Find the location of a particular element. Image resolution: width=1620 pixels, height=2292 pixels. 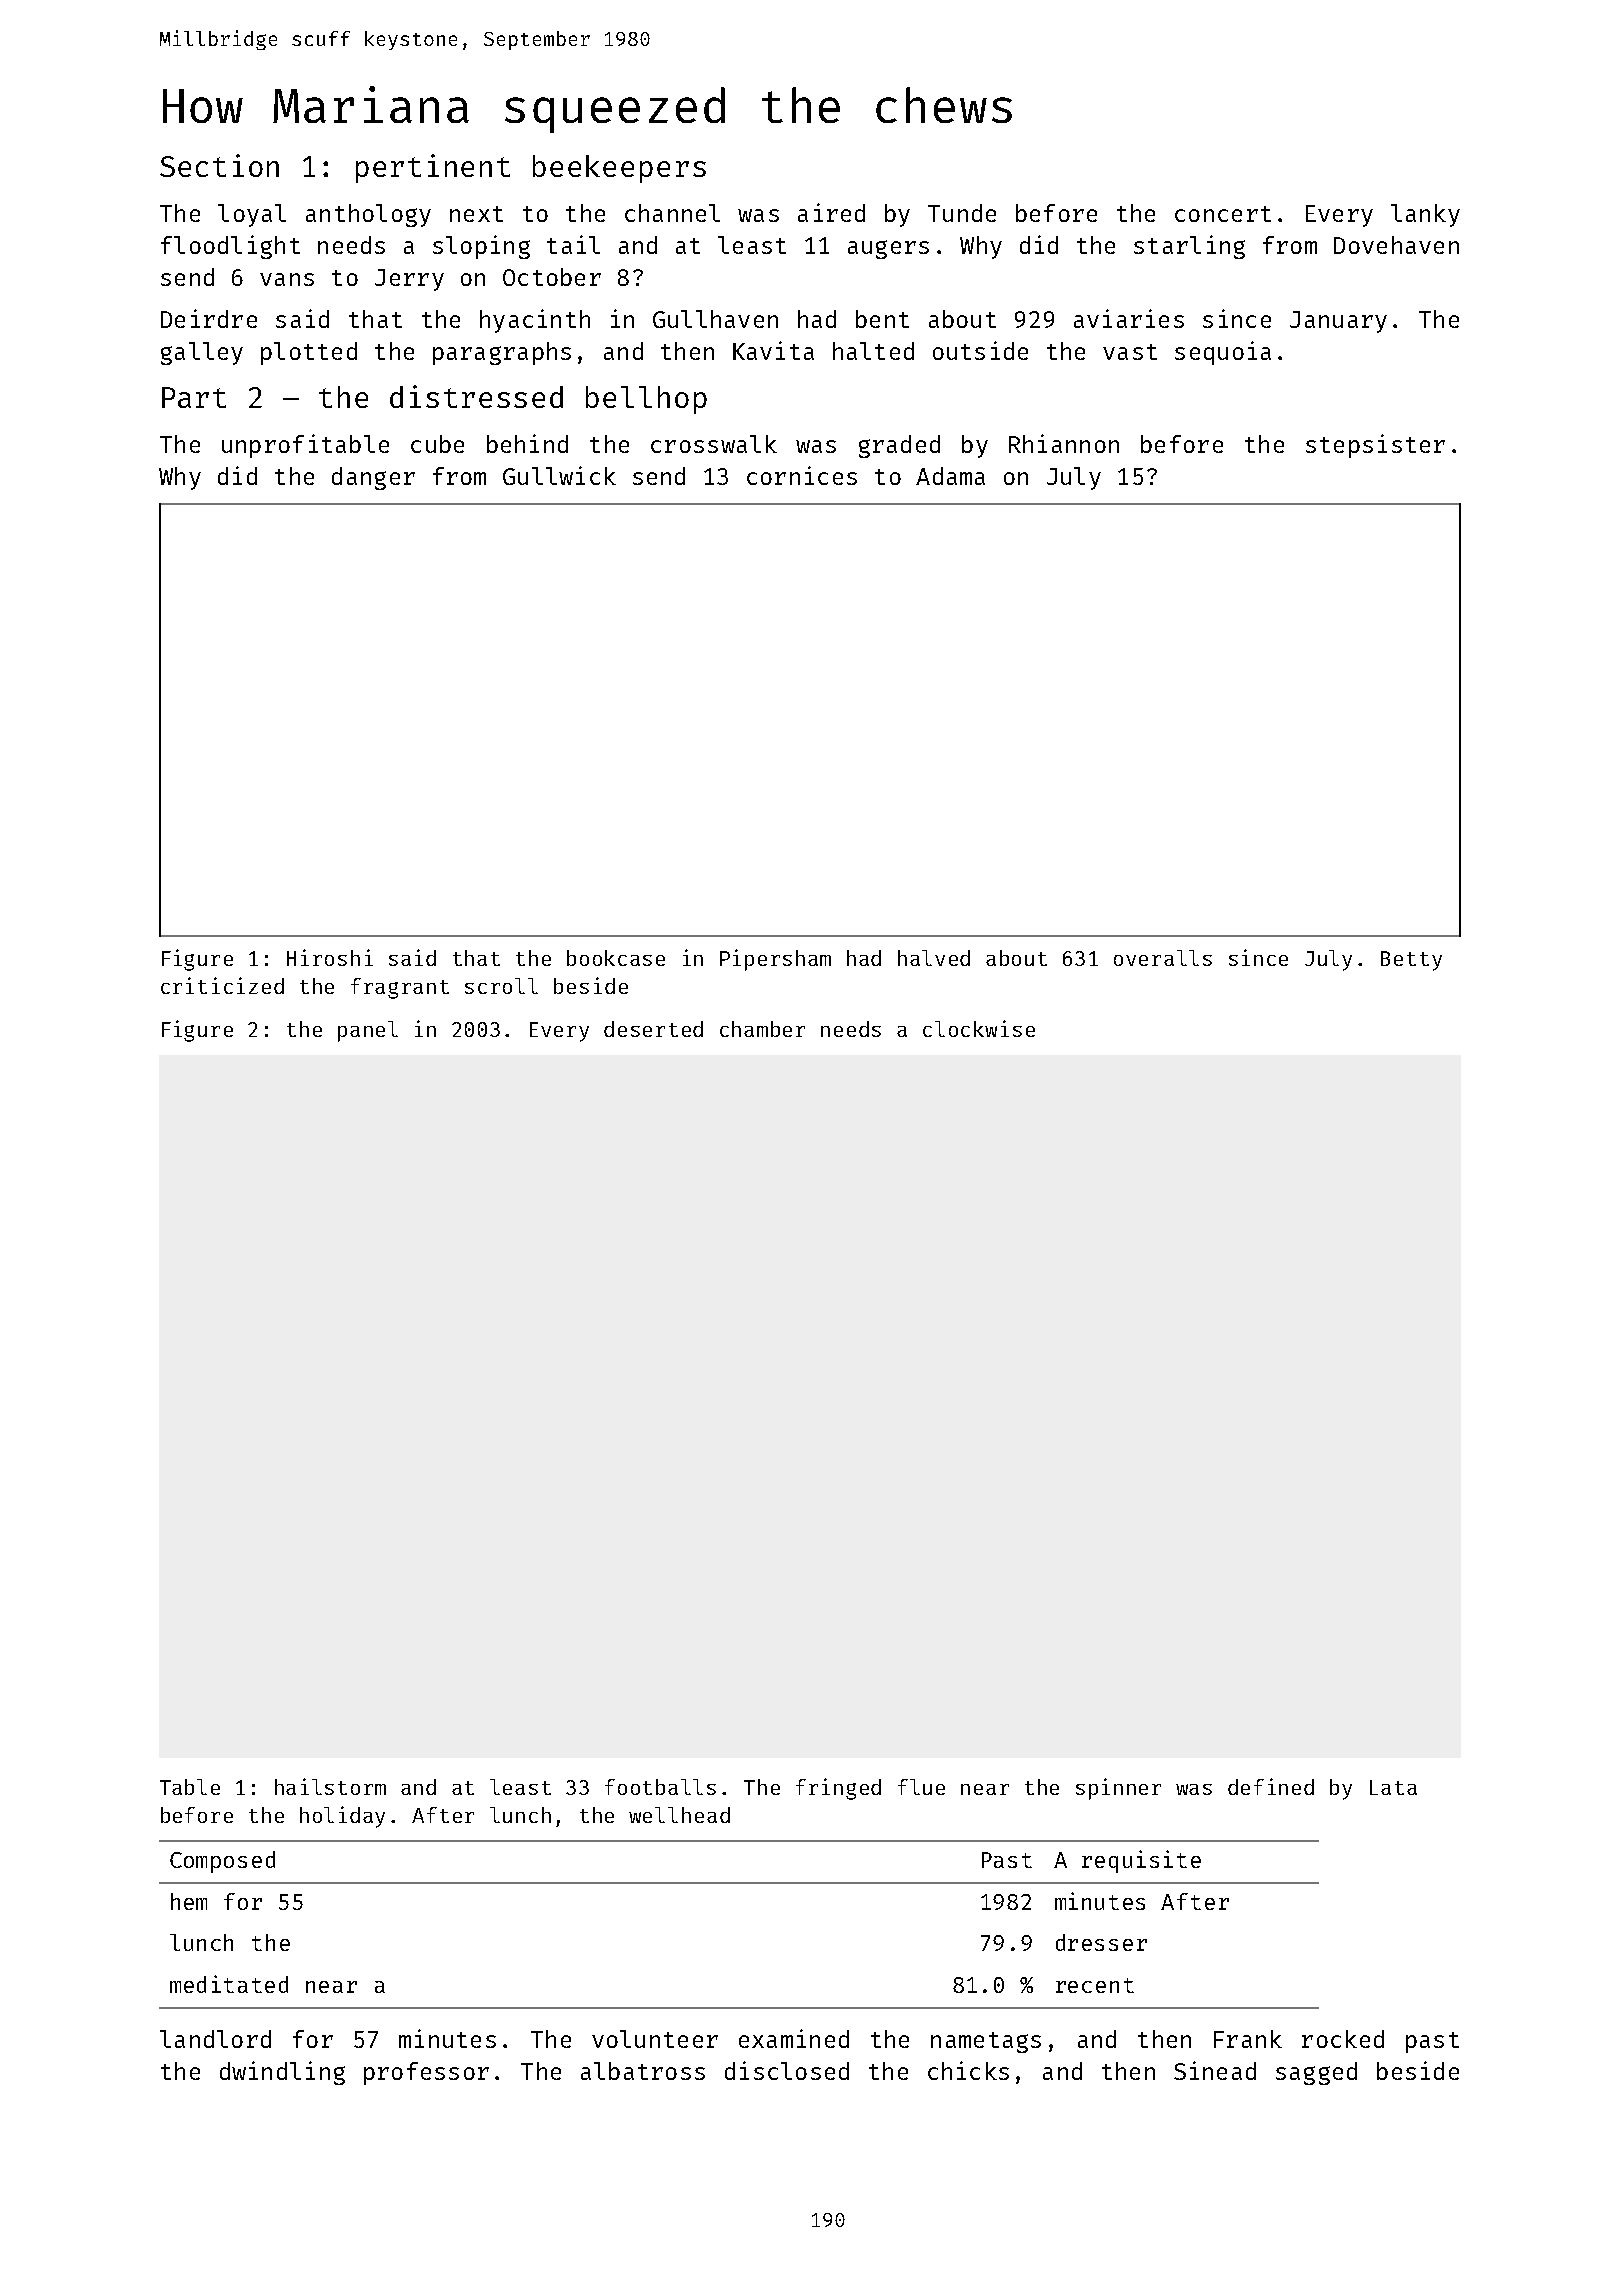

Lata is located at coordinates (1393, 1787).
